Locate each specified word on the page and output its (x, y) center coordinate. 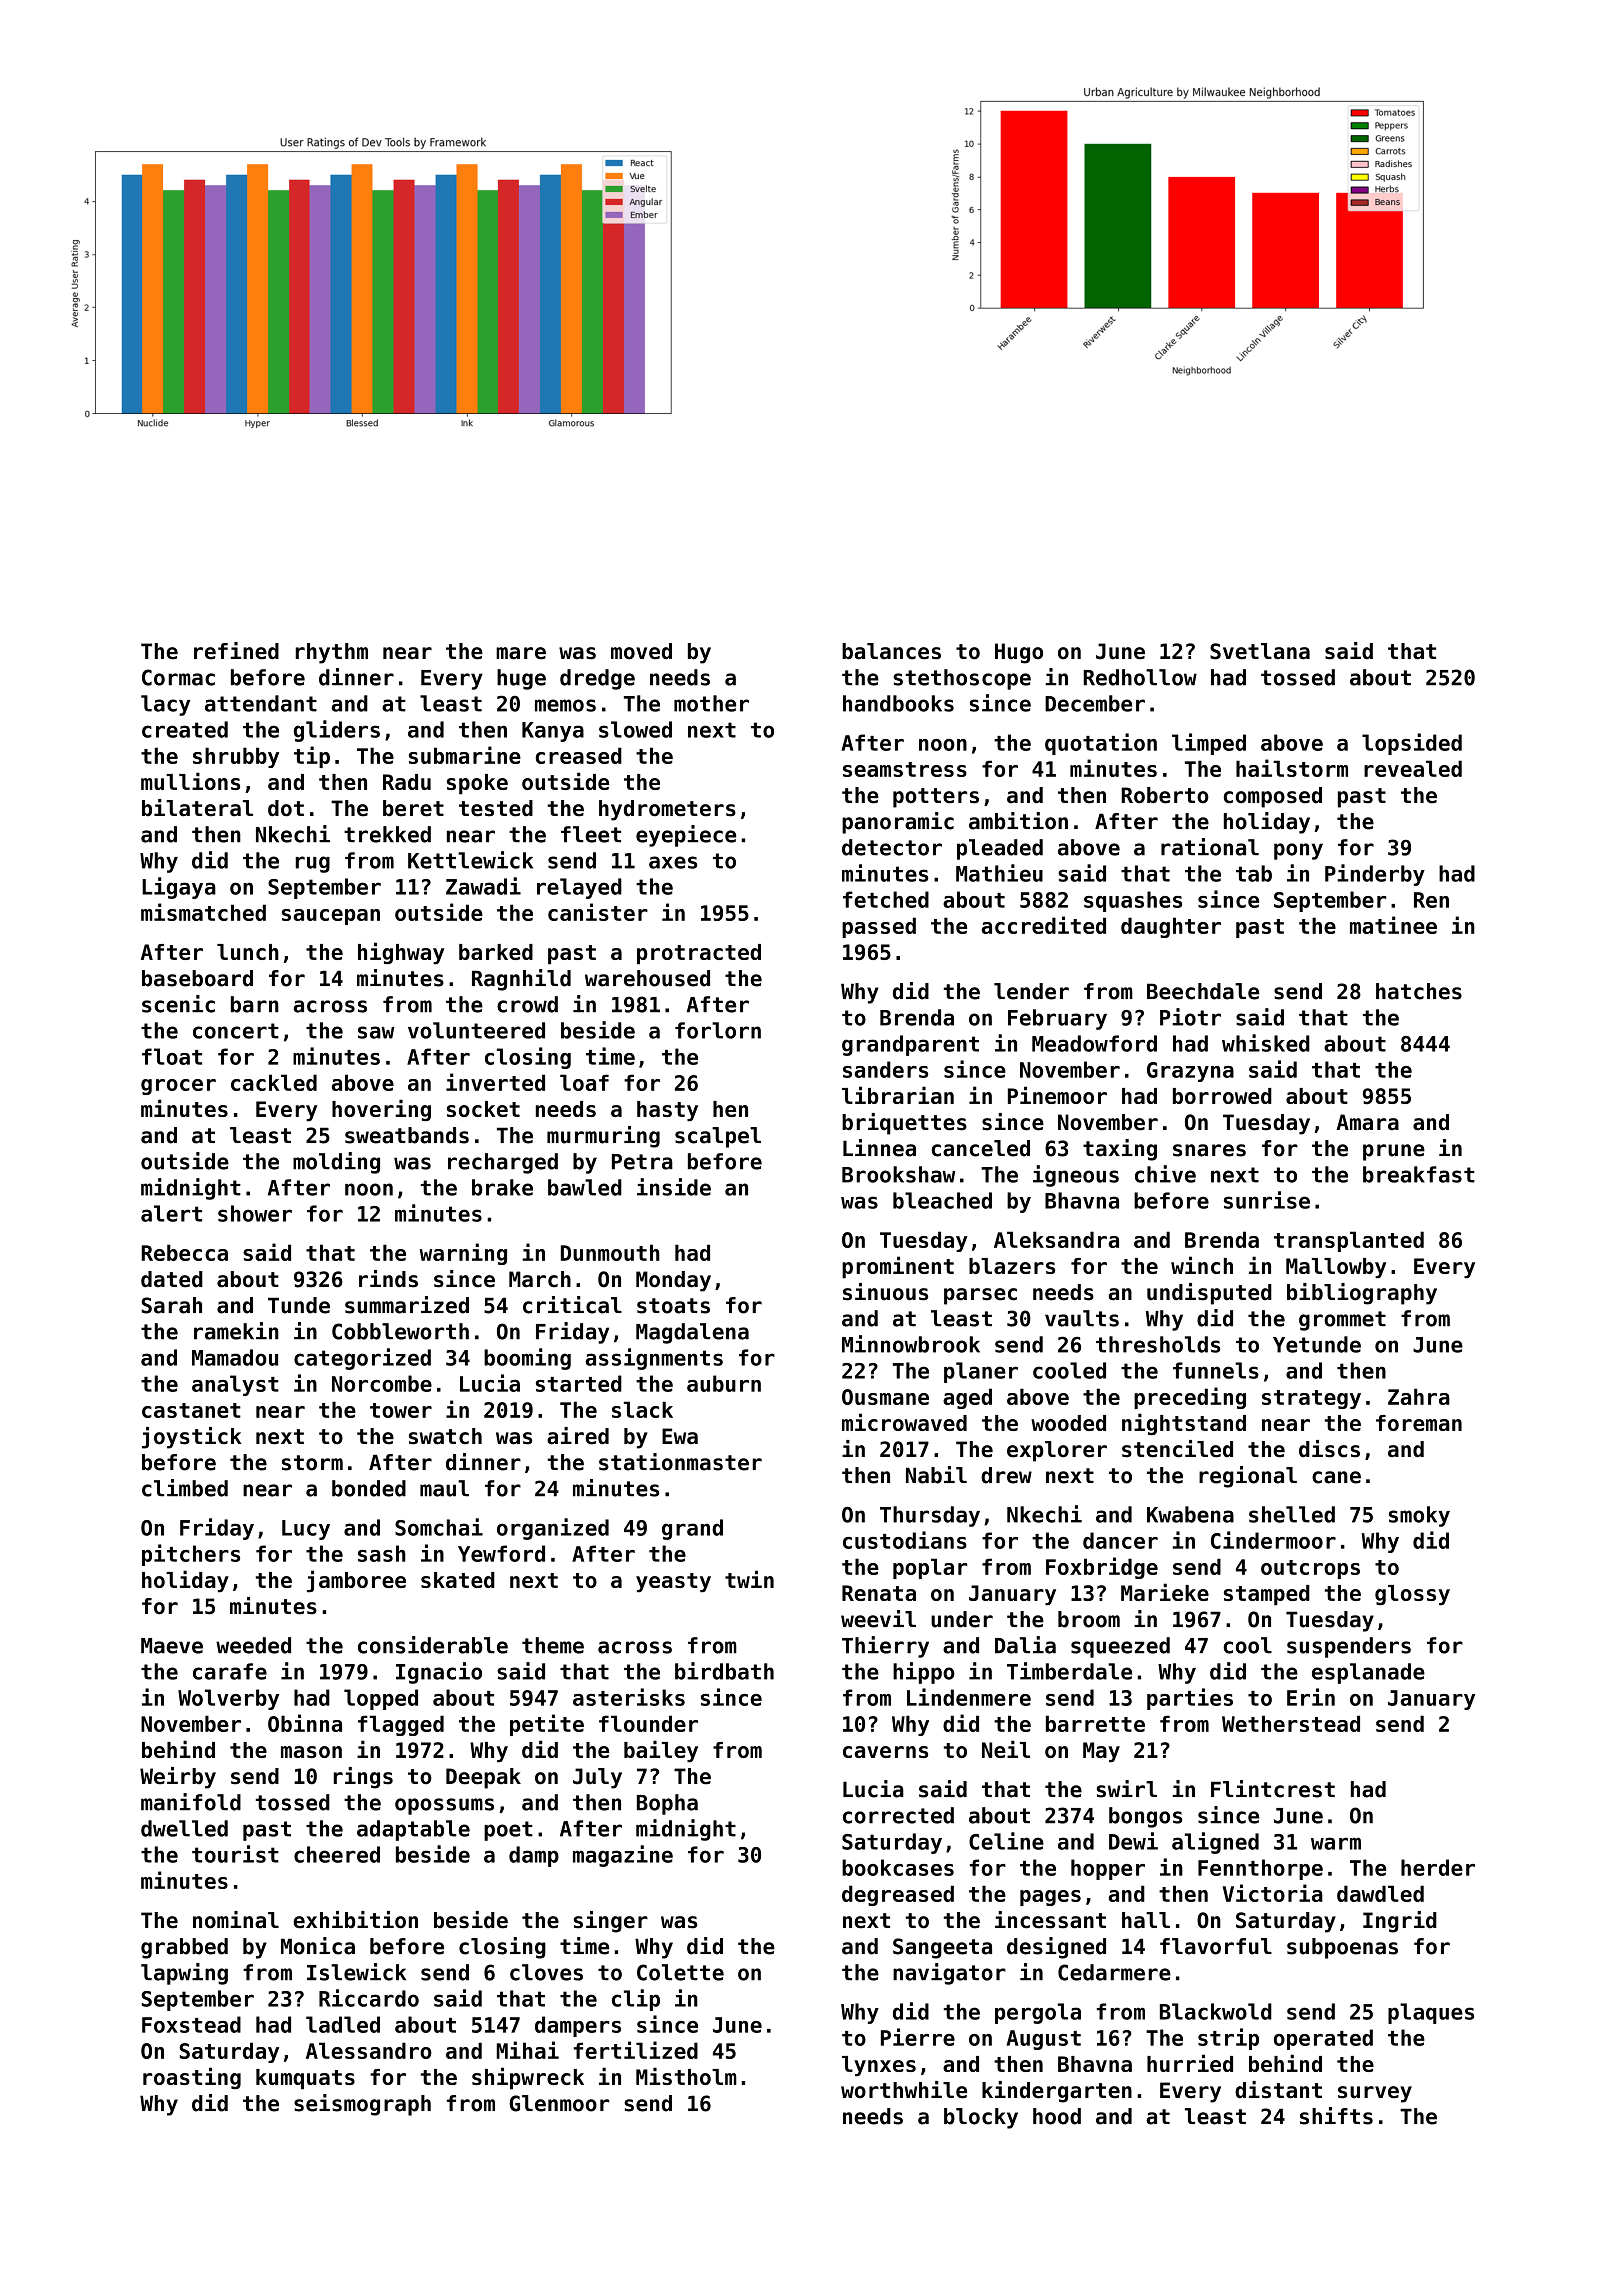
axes (673, 862)
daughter (1171, 927)
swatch (445, 1436)
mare (521, 653)
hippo (924, 1673)
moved (641, 651)
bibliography (1362, 1294)
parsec (980, 1296)
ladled (343, 2024)
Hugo (1019, 653)
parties (1190, 1699)
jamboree (356, 1581)
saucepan (331, 917)
